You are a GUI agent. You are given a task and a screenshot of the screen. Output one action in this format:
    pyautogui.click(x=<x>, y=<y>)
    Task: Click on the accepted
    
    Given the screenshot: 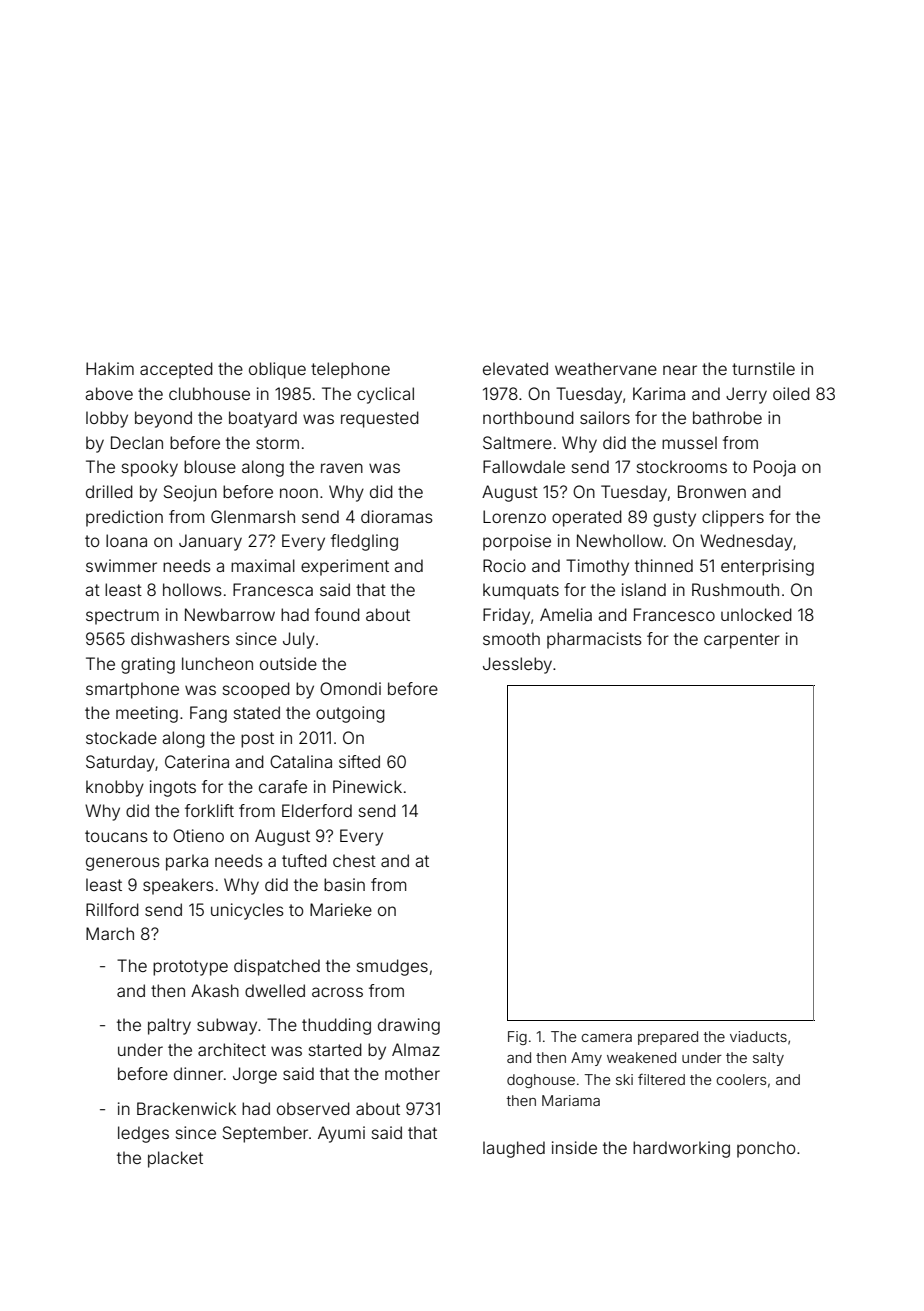 What is the action you would take?
    pyautogui.click(x=176, y=370)
